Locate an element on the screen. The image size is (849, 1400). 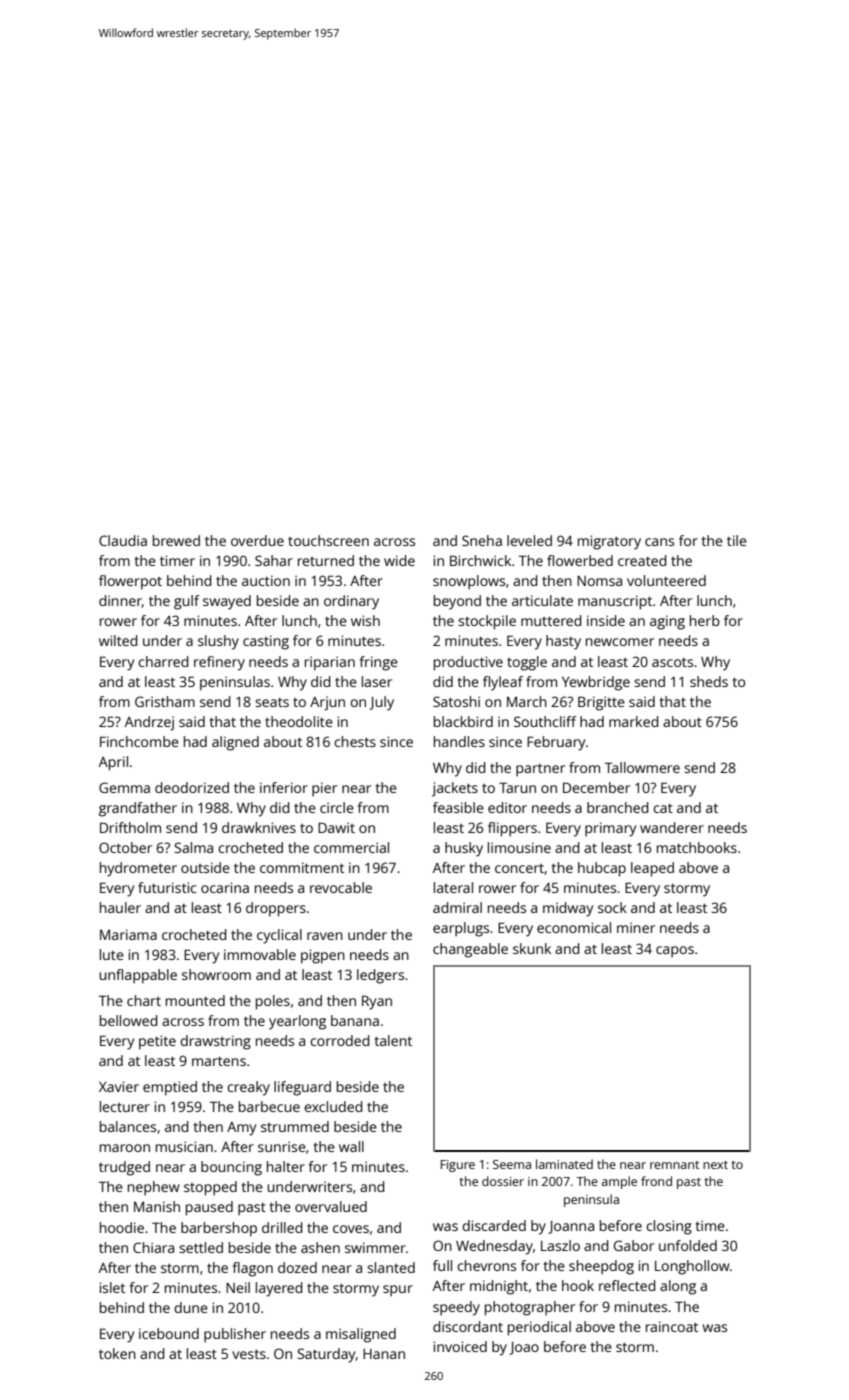
Gristham is located at coordinates (165, 701).
